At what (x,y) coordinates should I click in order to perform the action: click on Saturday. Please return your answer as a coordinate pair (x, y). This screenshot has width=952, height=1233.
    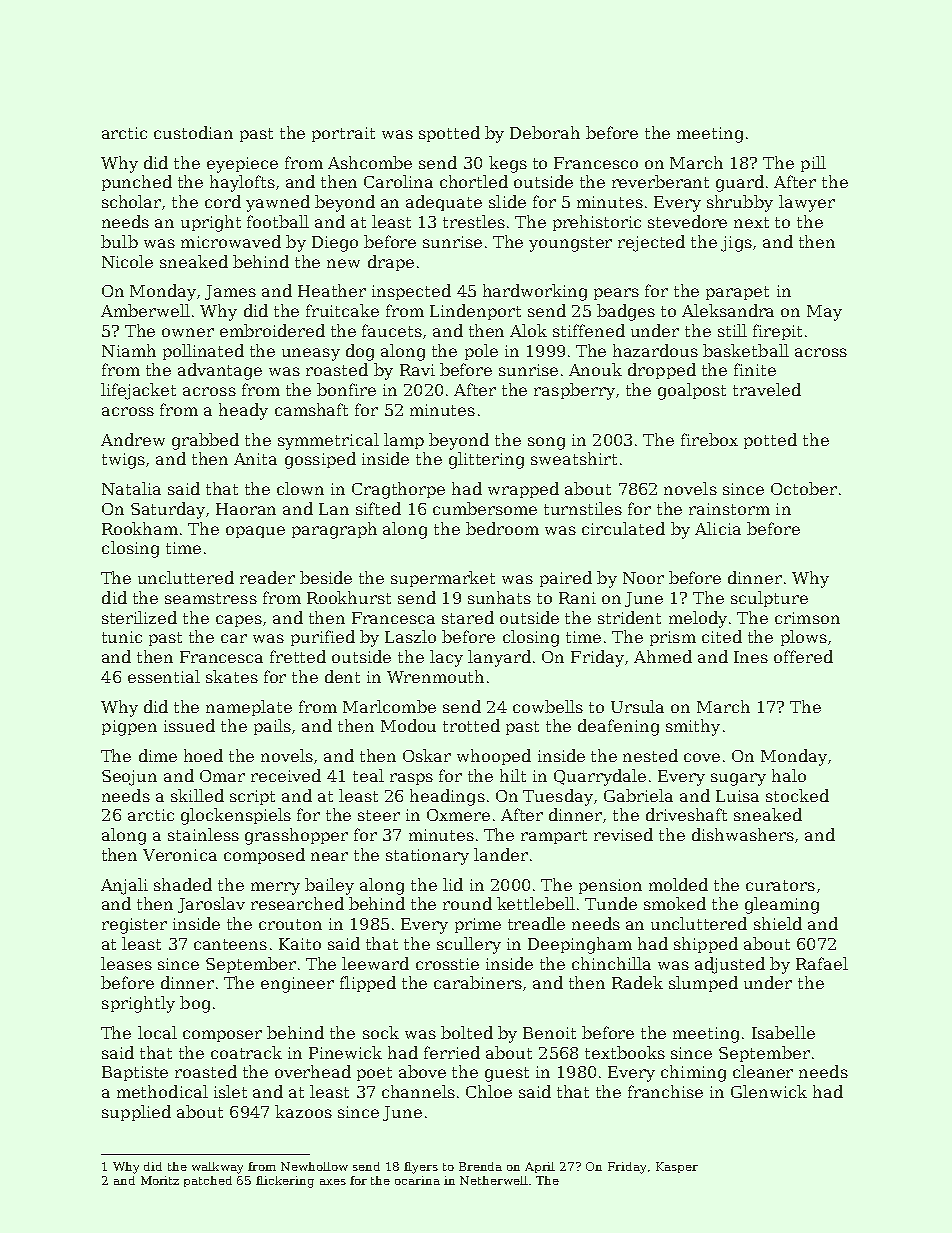
    Looking at the image, I should click on (168, 510).
